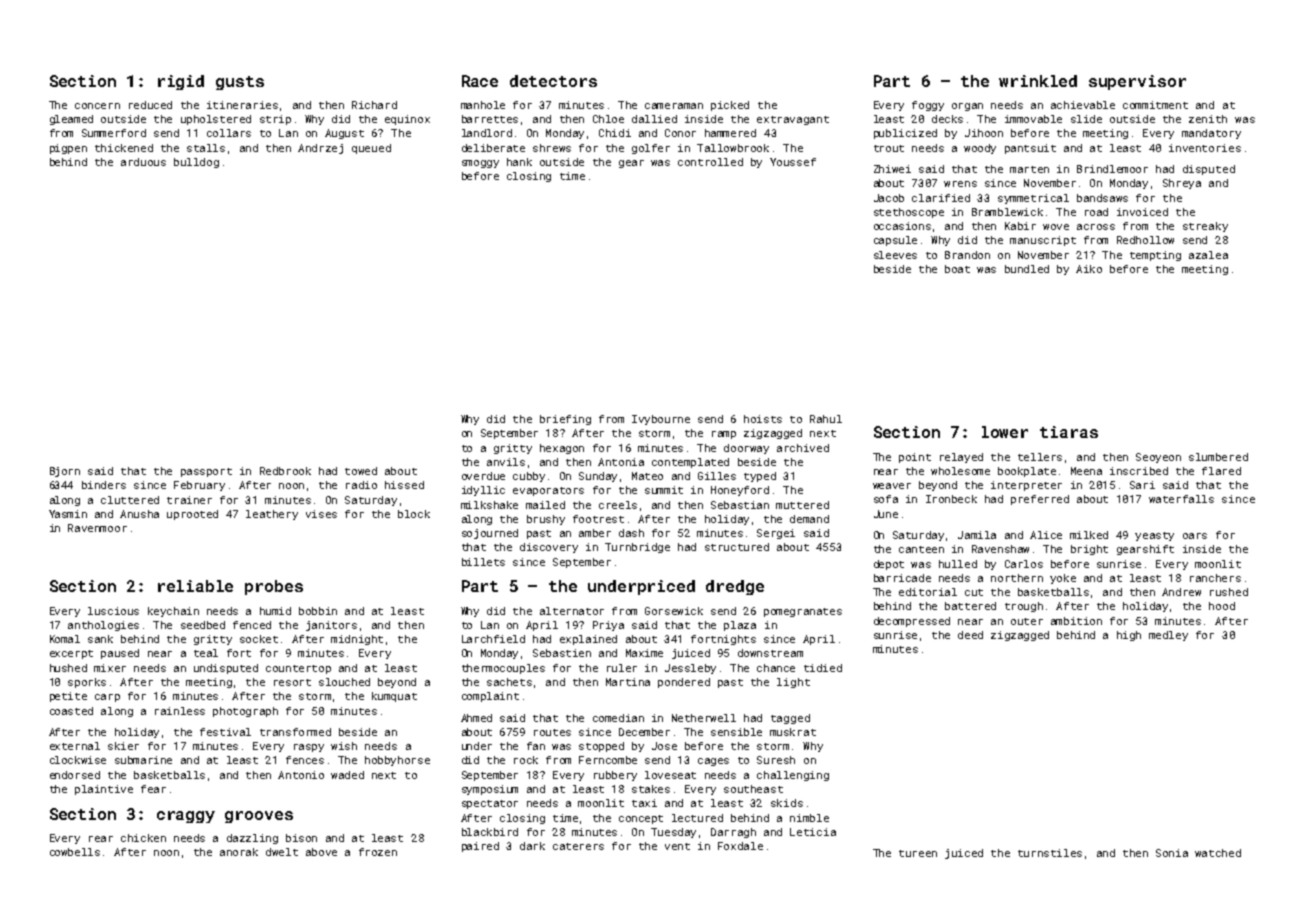  What do you see at coordinates (97, 528) in the screenshot?
I see `Ravenmoor` at bounding box center [97, 528].
